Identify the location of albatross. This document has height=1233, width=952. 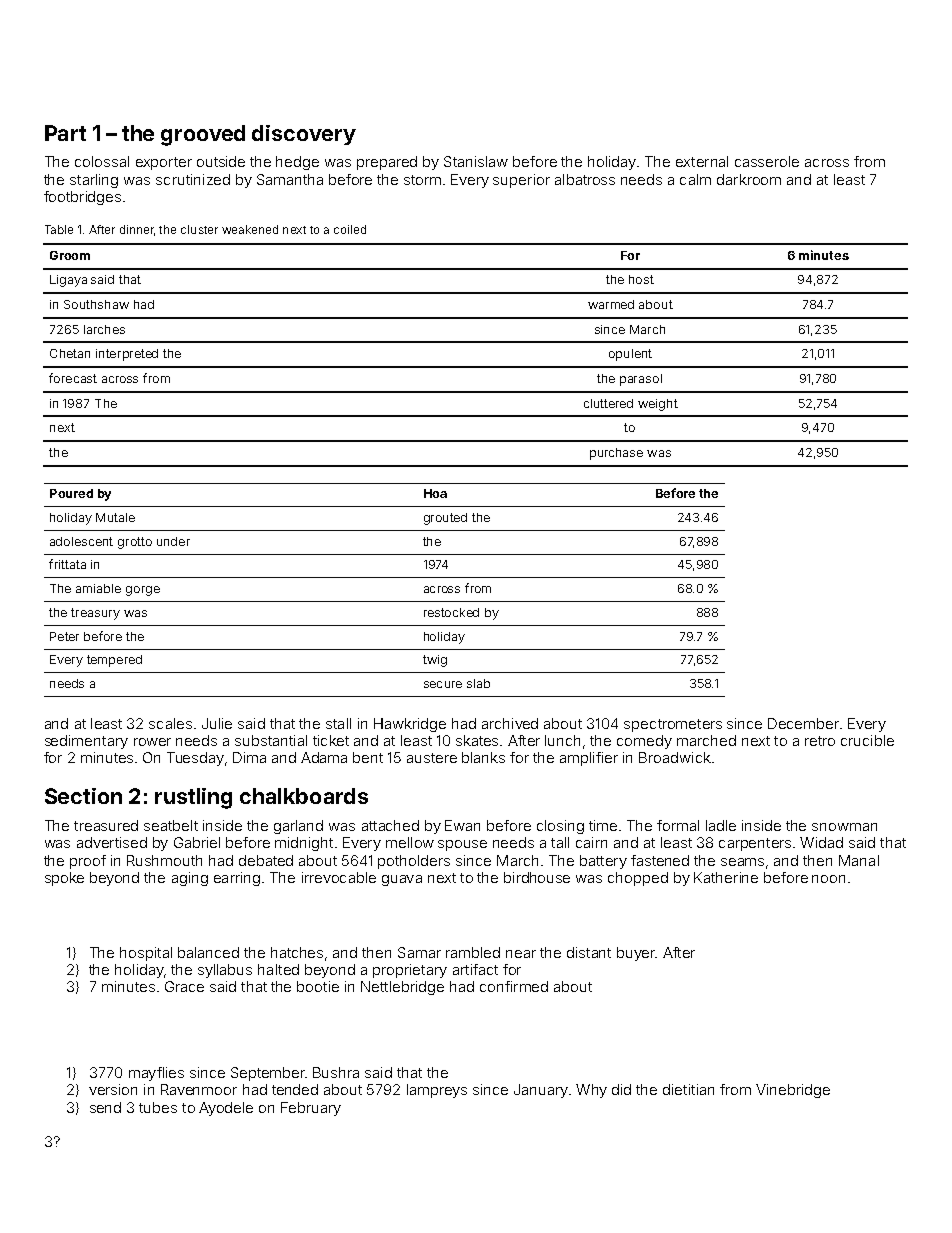
(585, 179).
